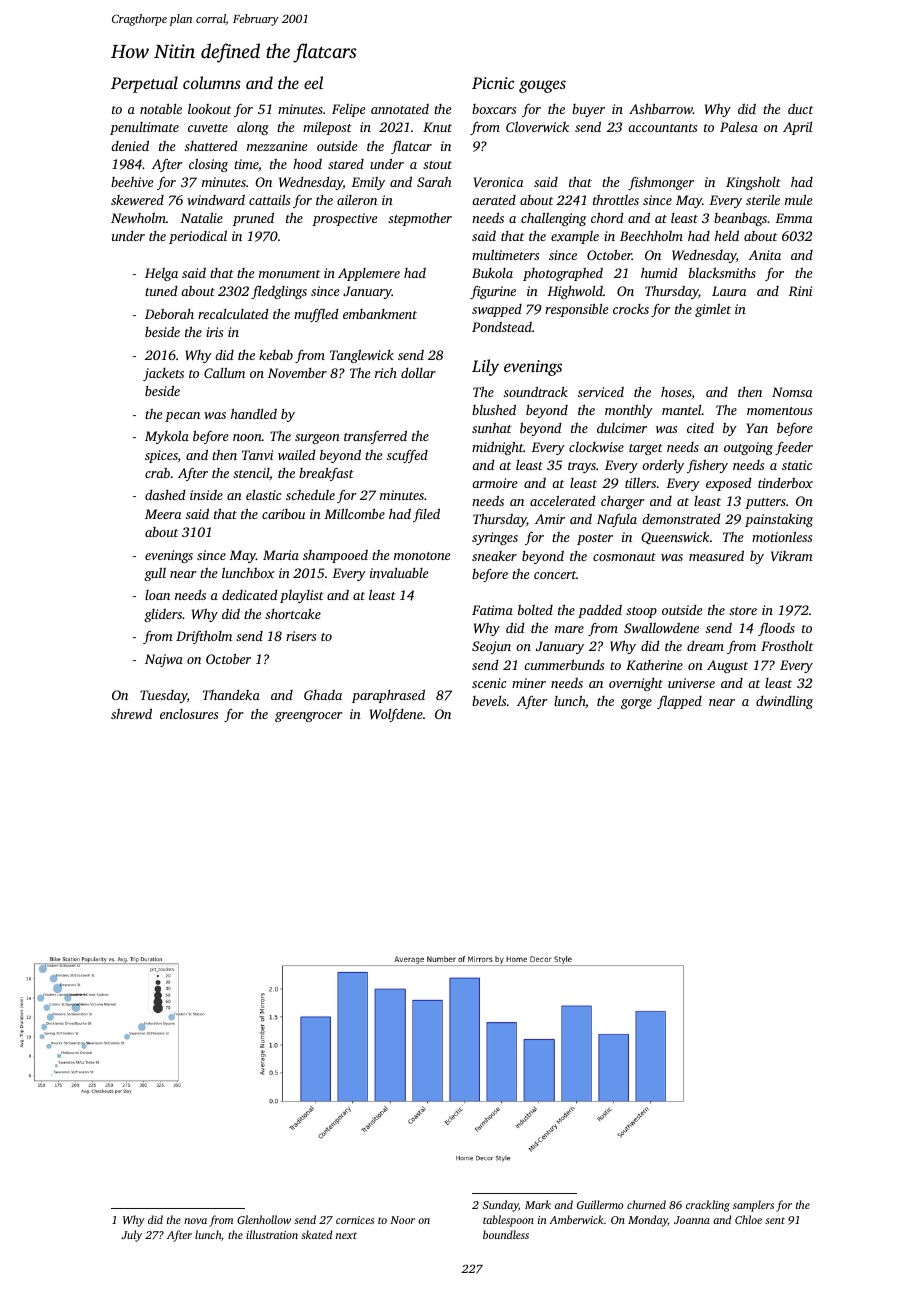 This document has height=1308, width=924. What do you see at coordinates (399, 573) in the document?
I see `invaluable` at bounding box center [399, 573].
